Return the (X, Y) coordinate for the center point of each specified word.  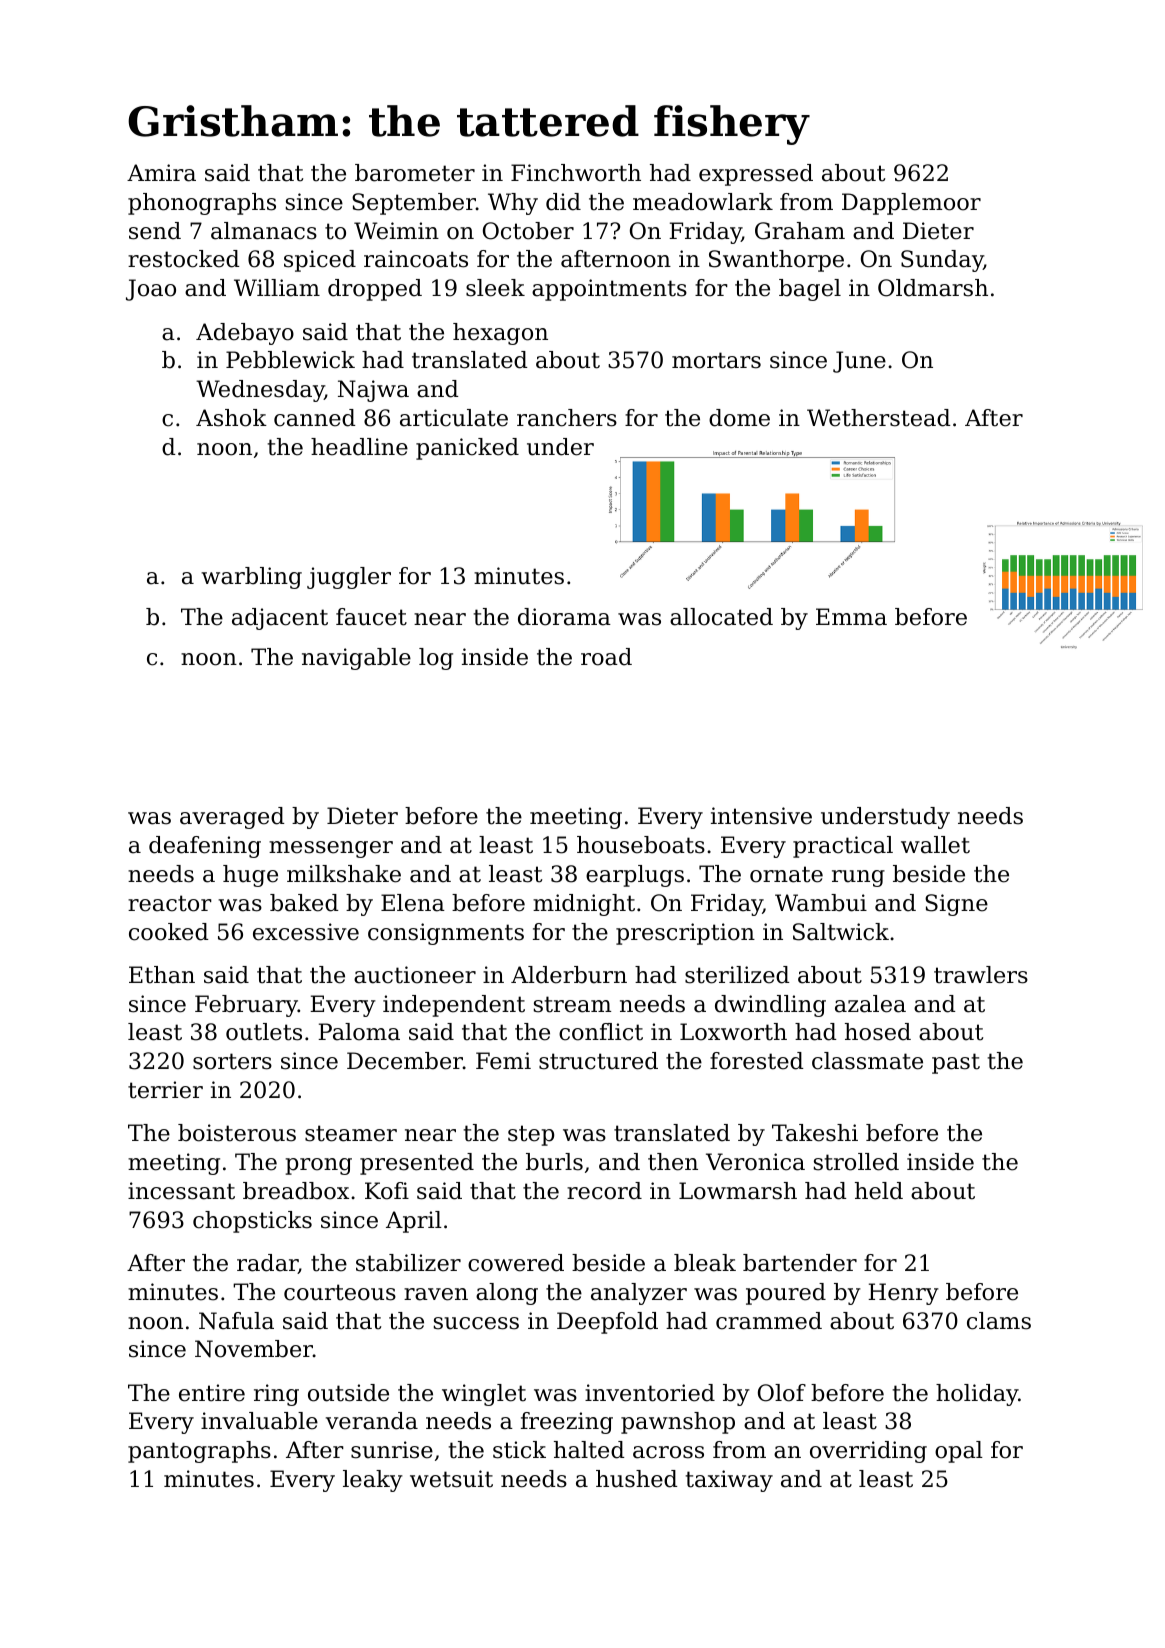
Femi (503, 1061)
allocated (721, 617)
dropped (375, 290)
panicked (467, 449)
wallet (935, 845)
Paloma (359, 1032)
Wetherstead (879, 418)
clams (999, 1321)
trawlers (981, 975)
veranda (372, 1421)
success (476, 1323)
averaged (232, 818)
